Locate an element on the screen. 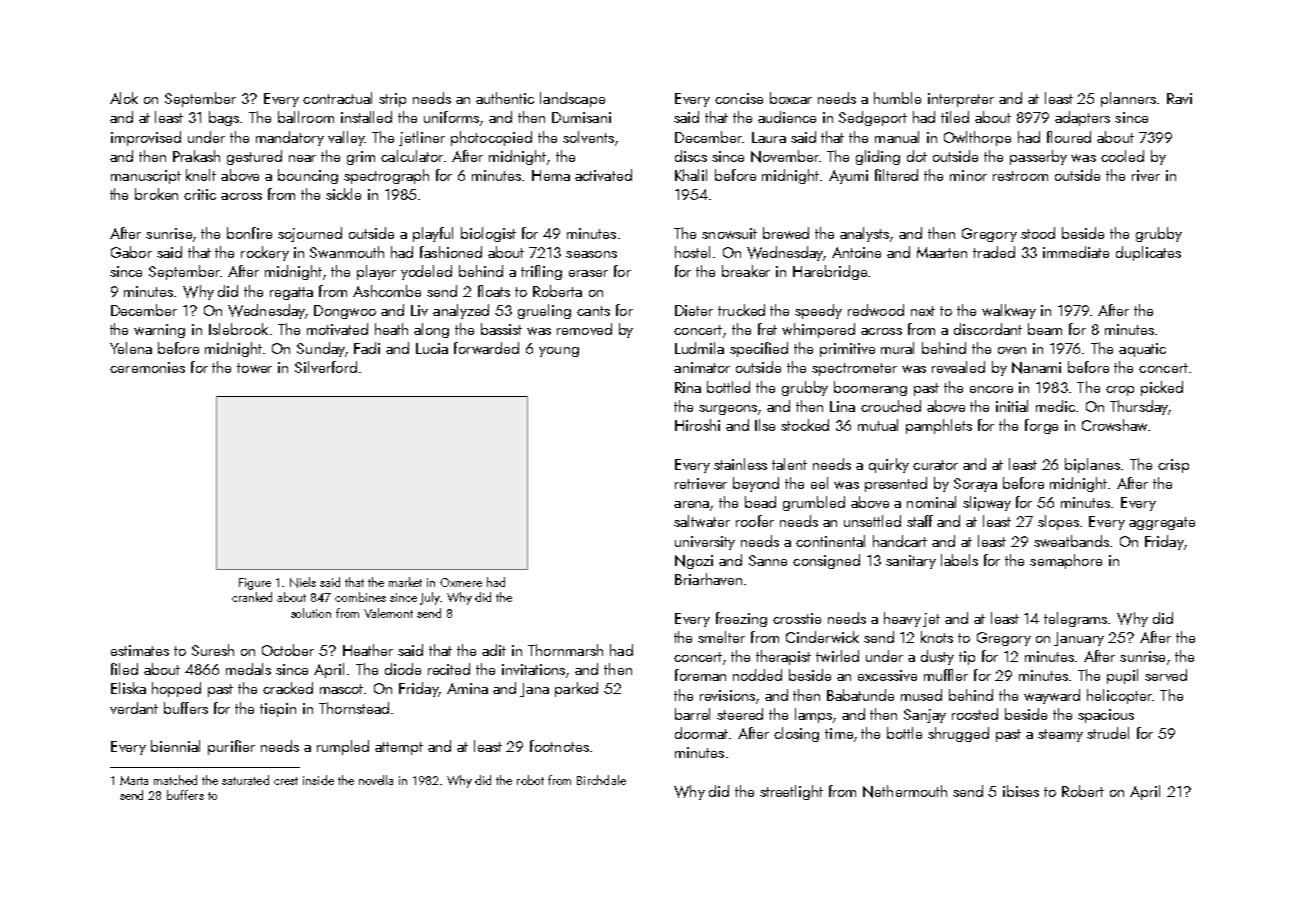 The height and width of the screenshot is (924, 1308). Suresh is located at coordinates (213, 650).
